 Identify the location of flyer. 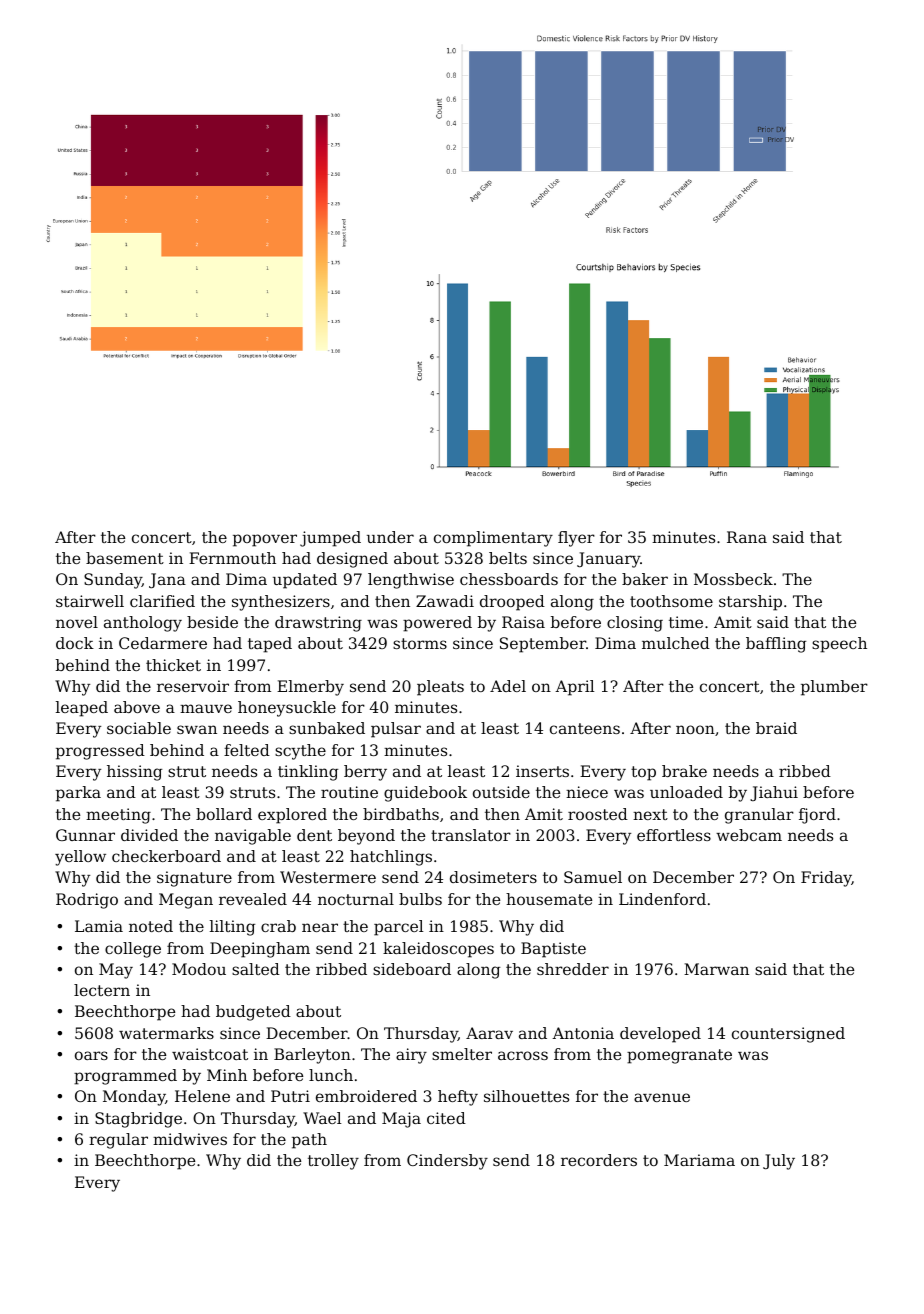
(576, 539).
